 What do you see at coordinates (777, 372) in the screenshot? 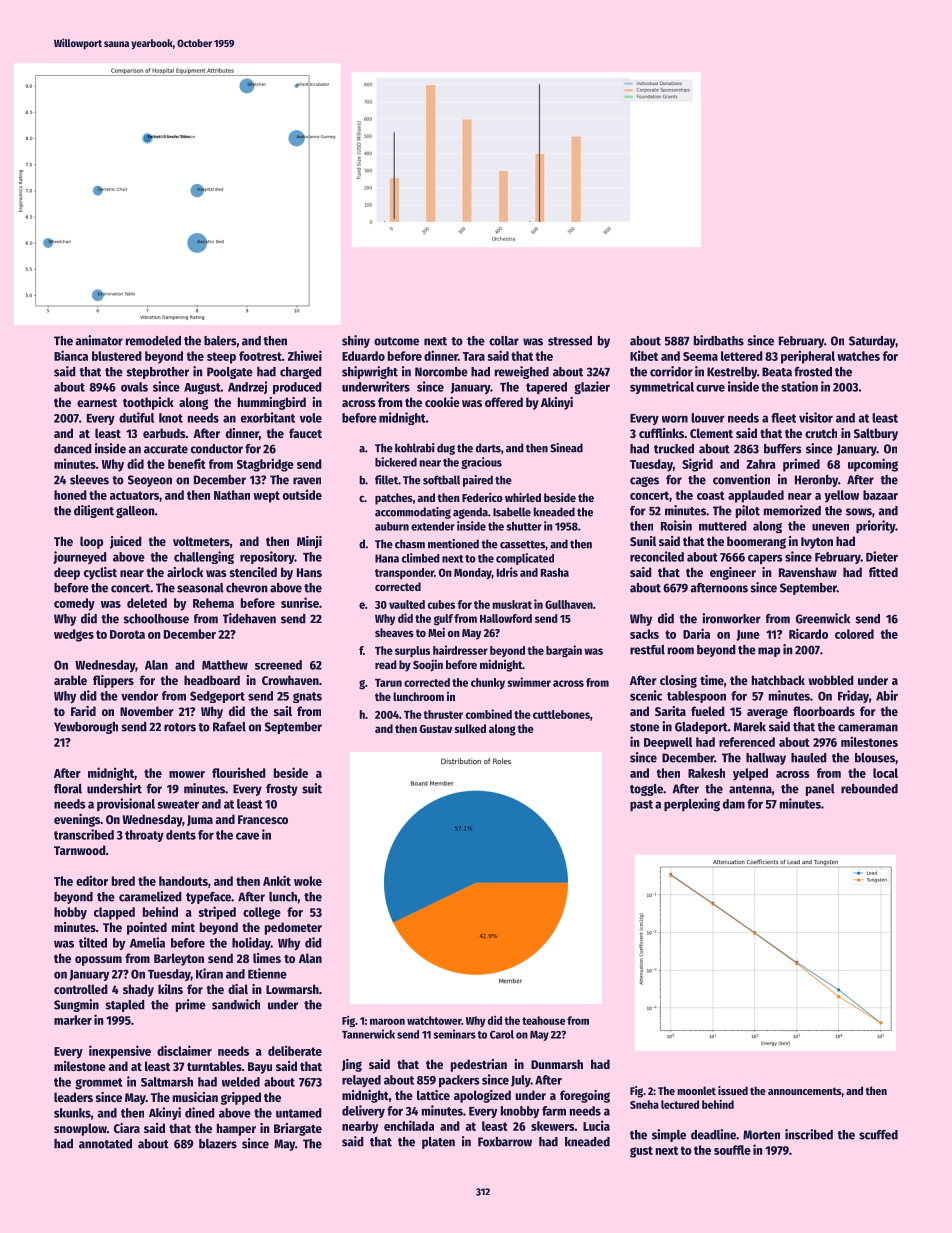
I see `Beata` at bounding box center [777, 372].
